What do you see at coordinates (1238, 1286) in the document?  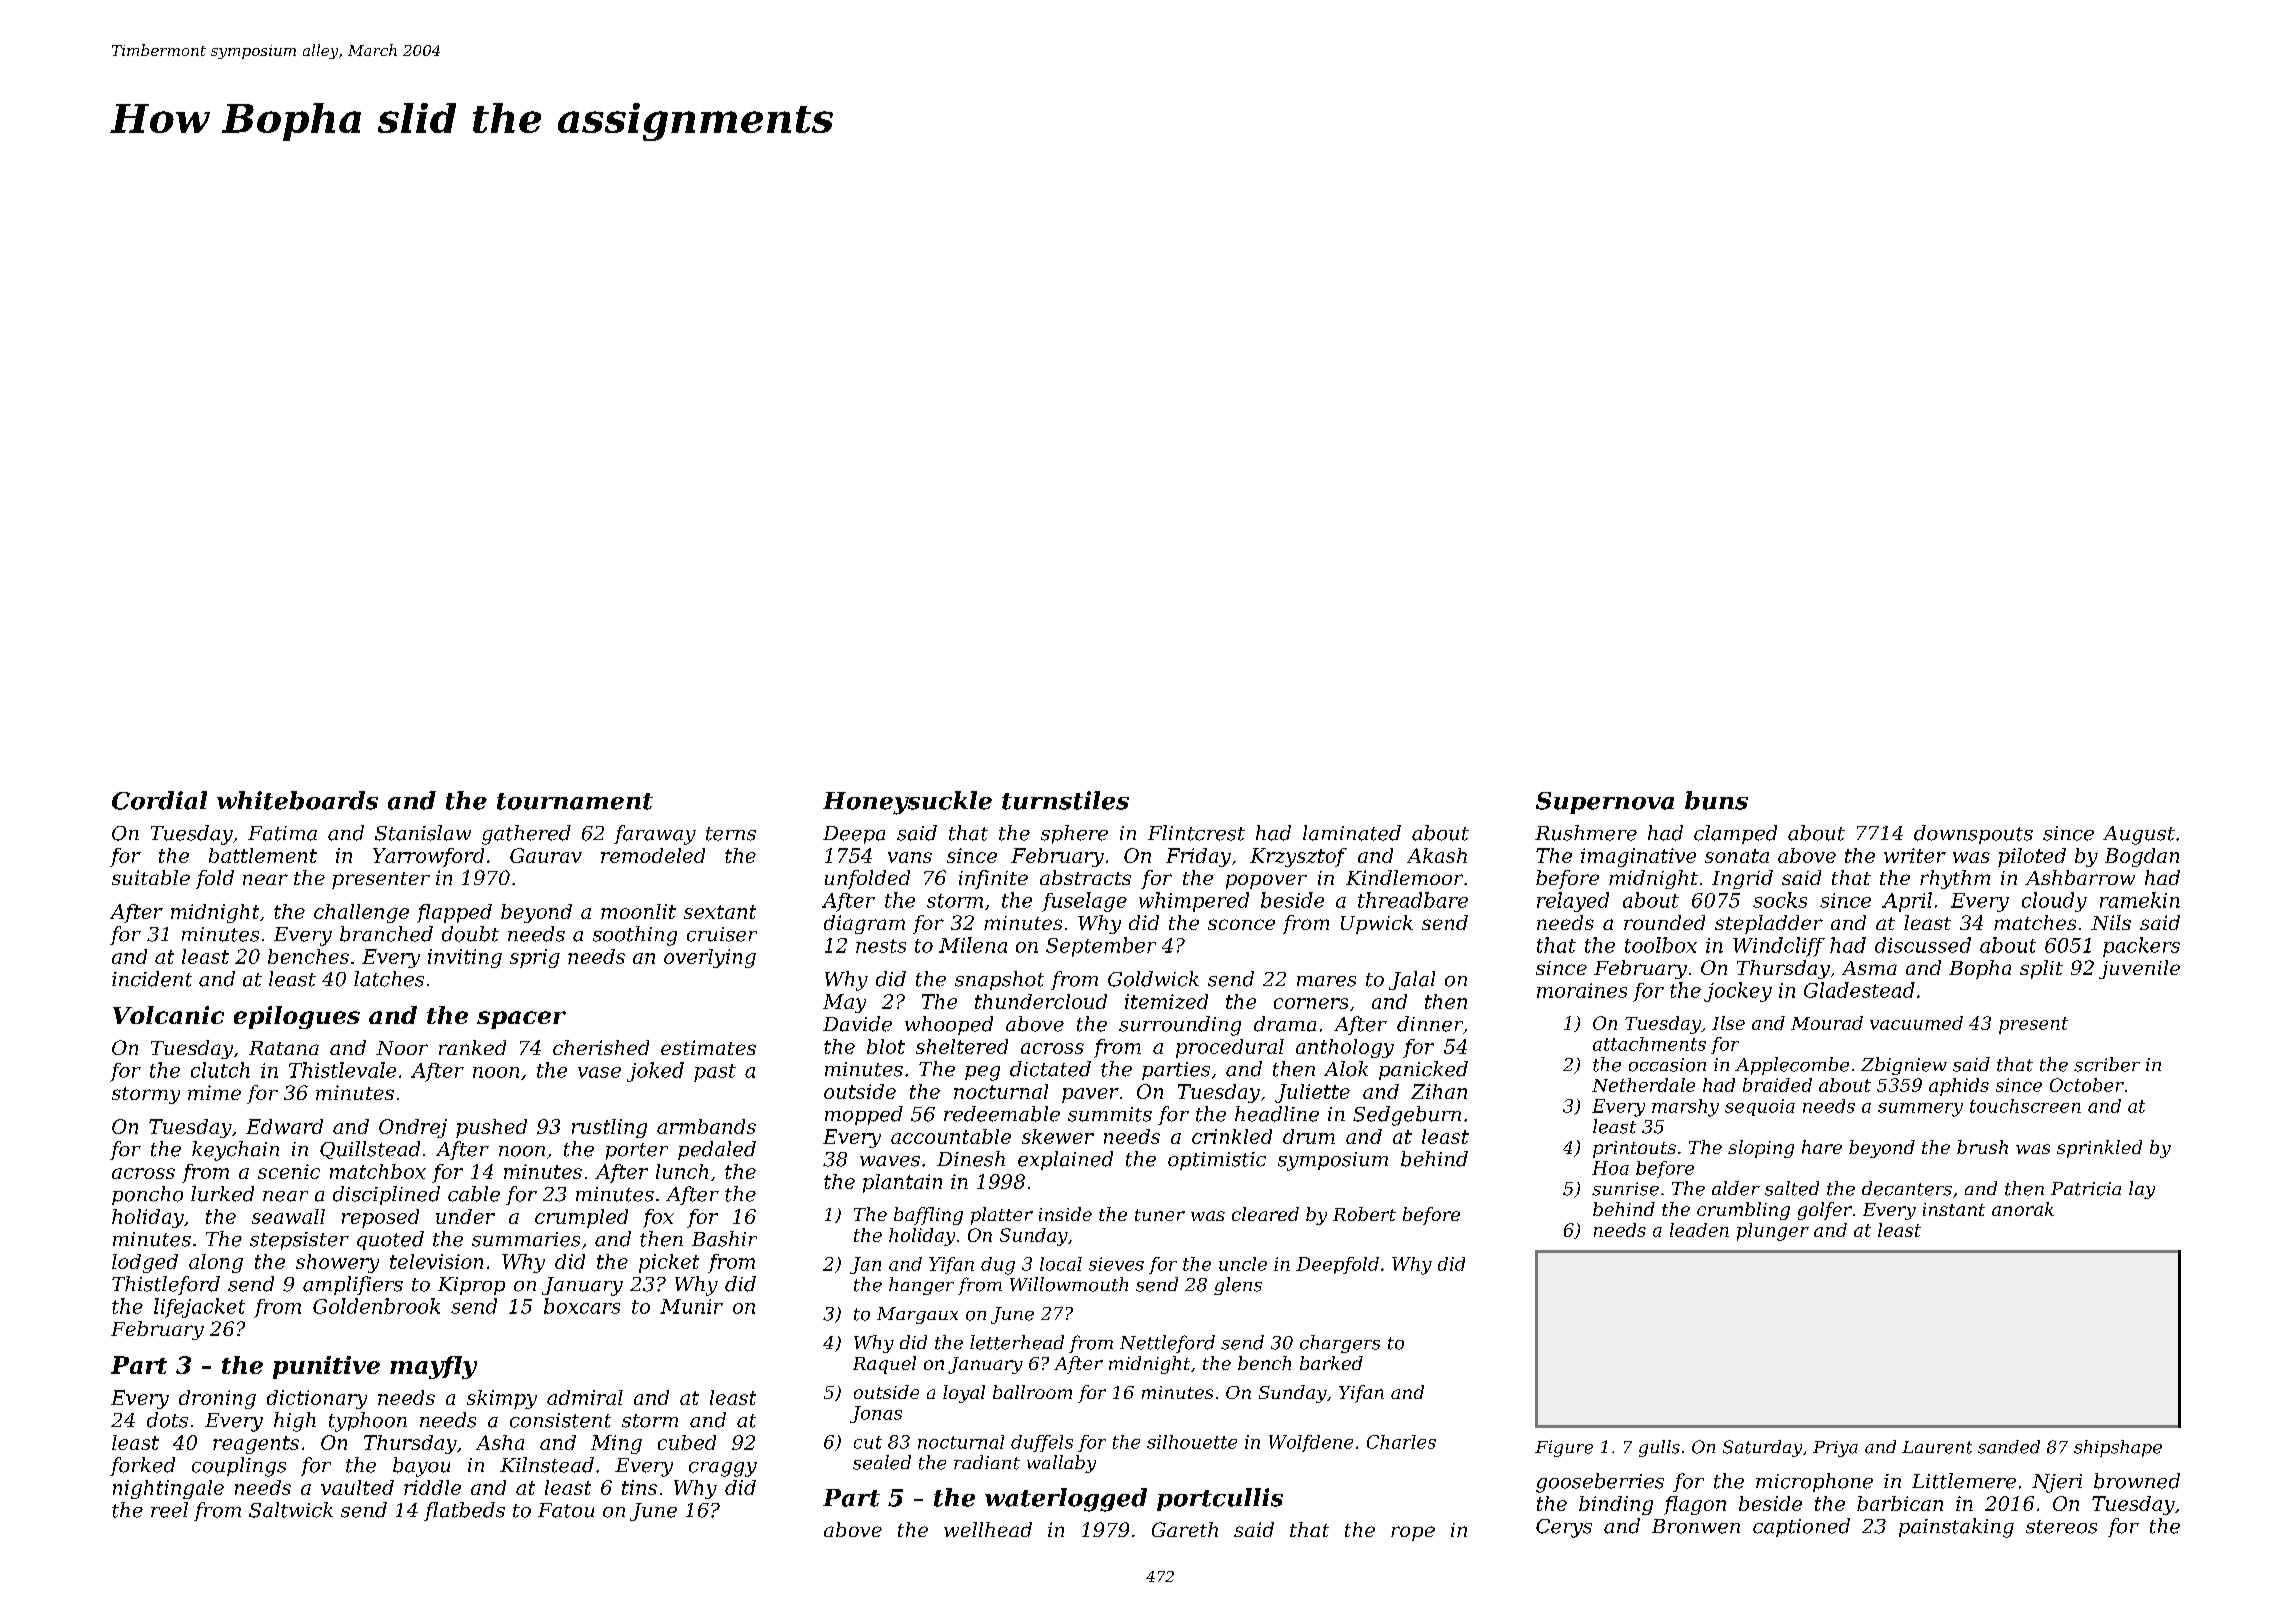 I see `glens` at bounding box center [1238, 1286].
